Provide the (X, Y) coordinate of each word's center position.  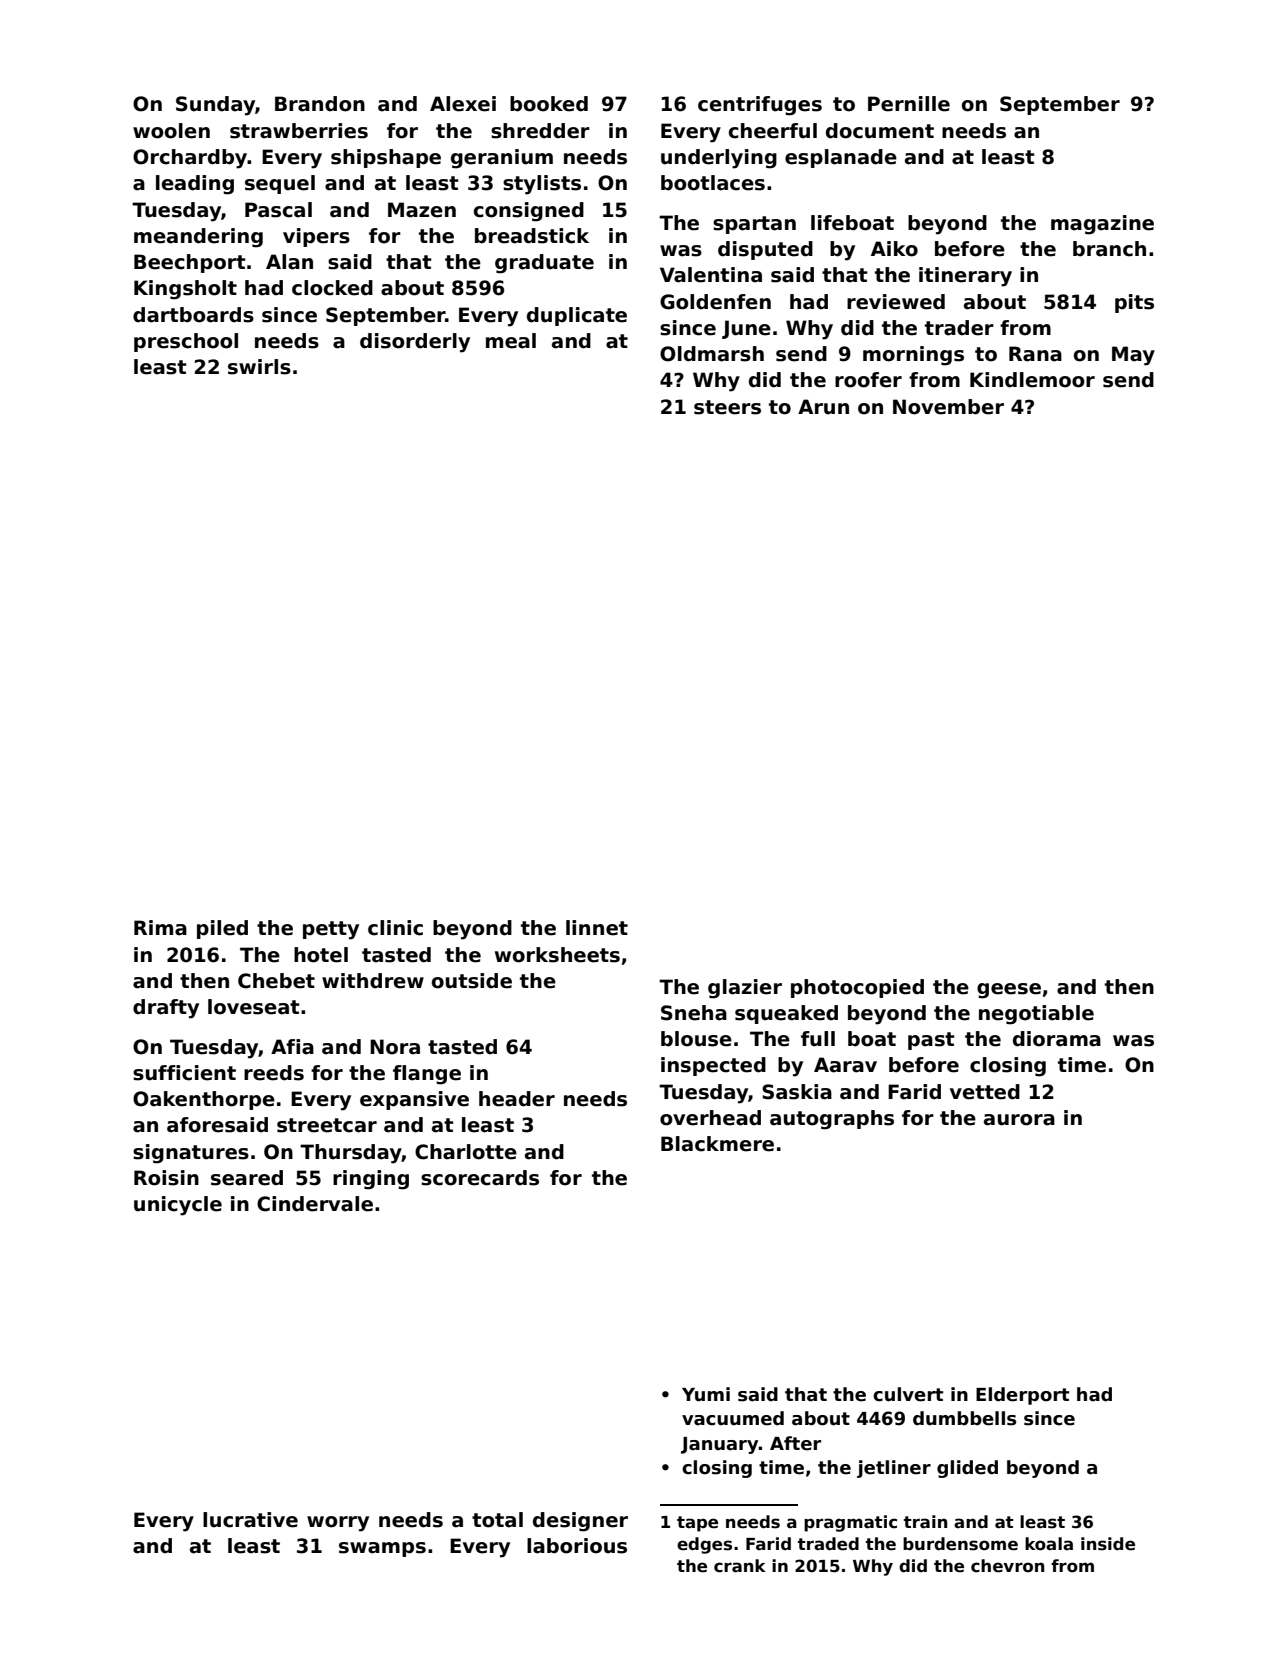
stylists (542, 185)
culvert (908, 1394)
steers (727, 407)
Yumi (706, 1394)
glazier (745, 989)
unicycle (178, 1206)
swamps (382, 1549)
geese (1009, 991)
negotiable (1036, 1015)
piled (222, 929)
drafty (166, 1009)
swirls (259, 367)
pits (1134, 303)
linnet (597, 928)
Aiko (894, 249)
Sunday (215, 106)
